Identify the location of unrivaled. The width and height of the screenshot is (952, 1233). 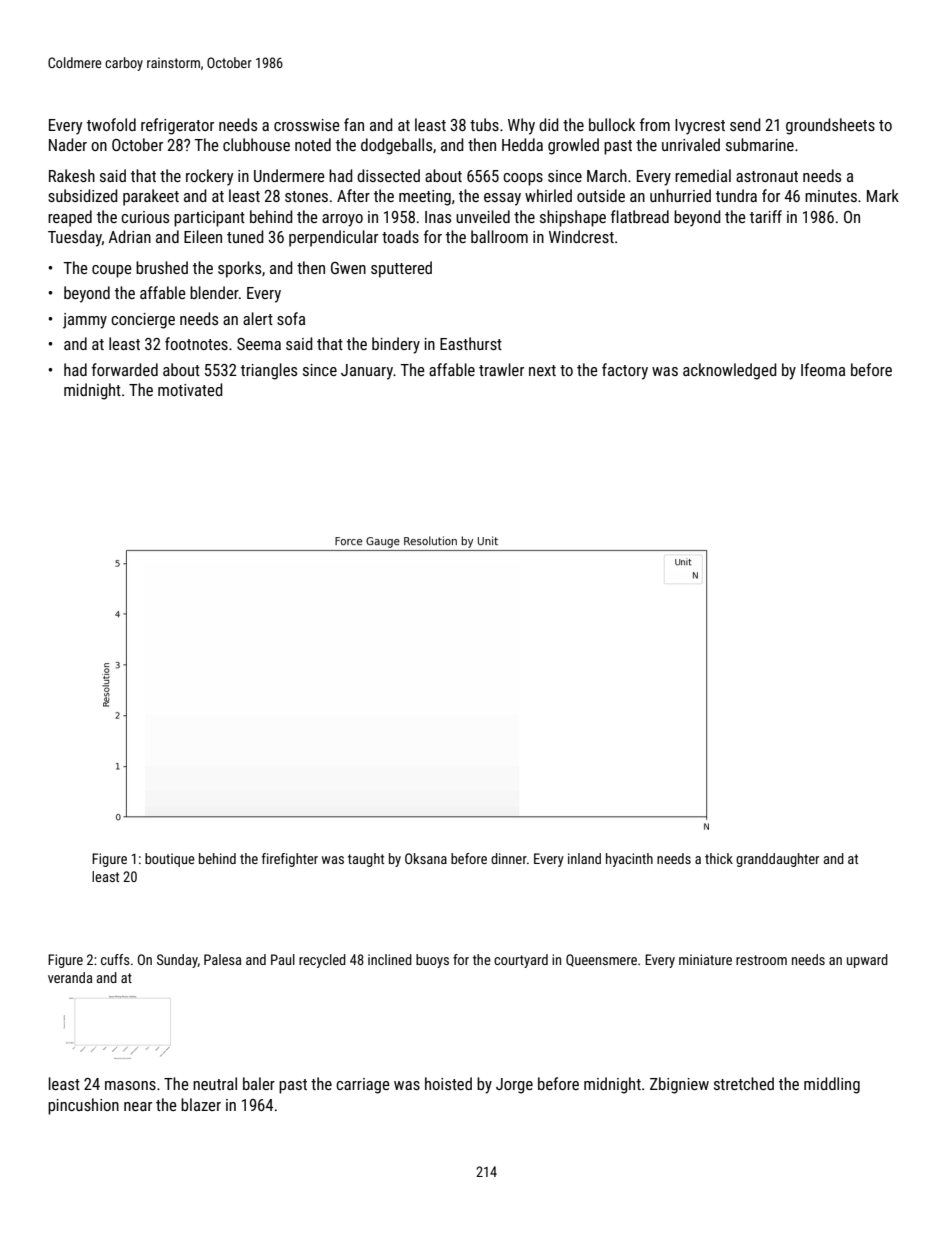
(691, 144).
